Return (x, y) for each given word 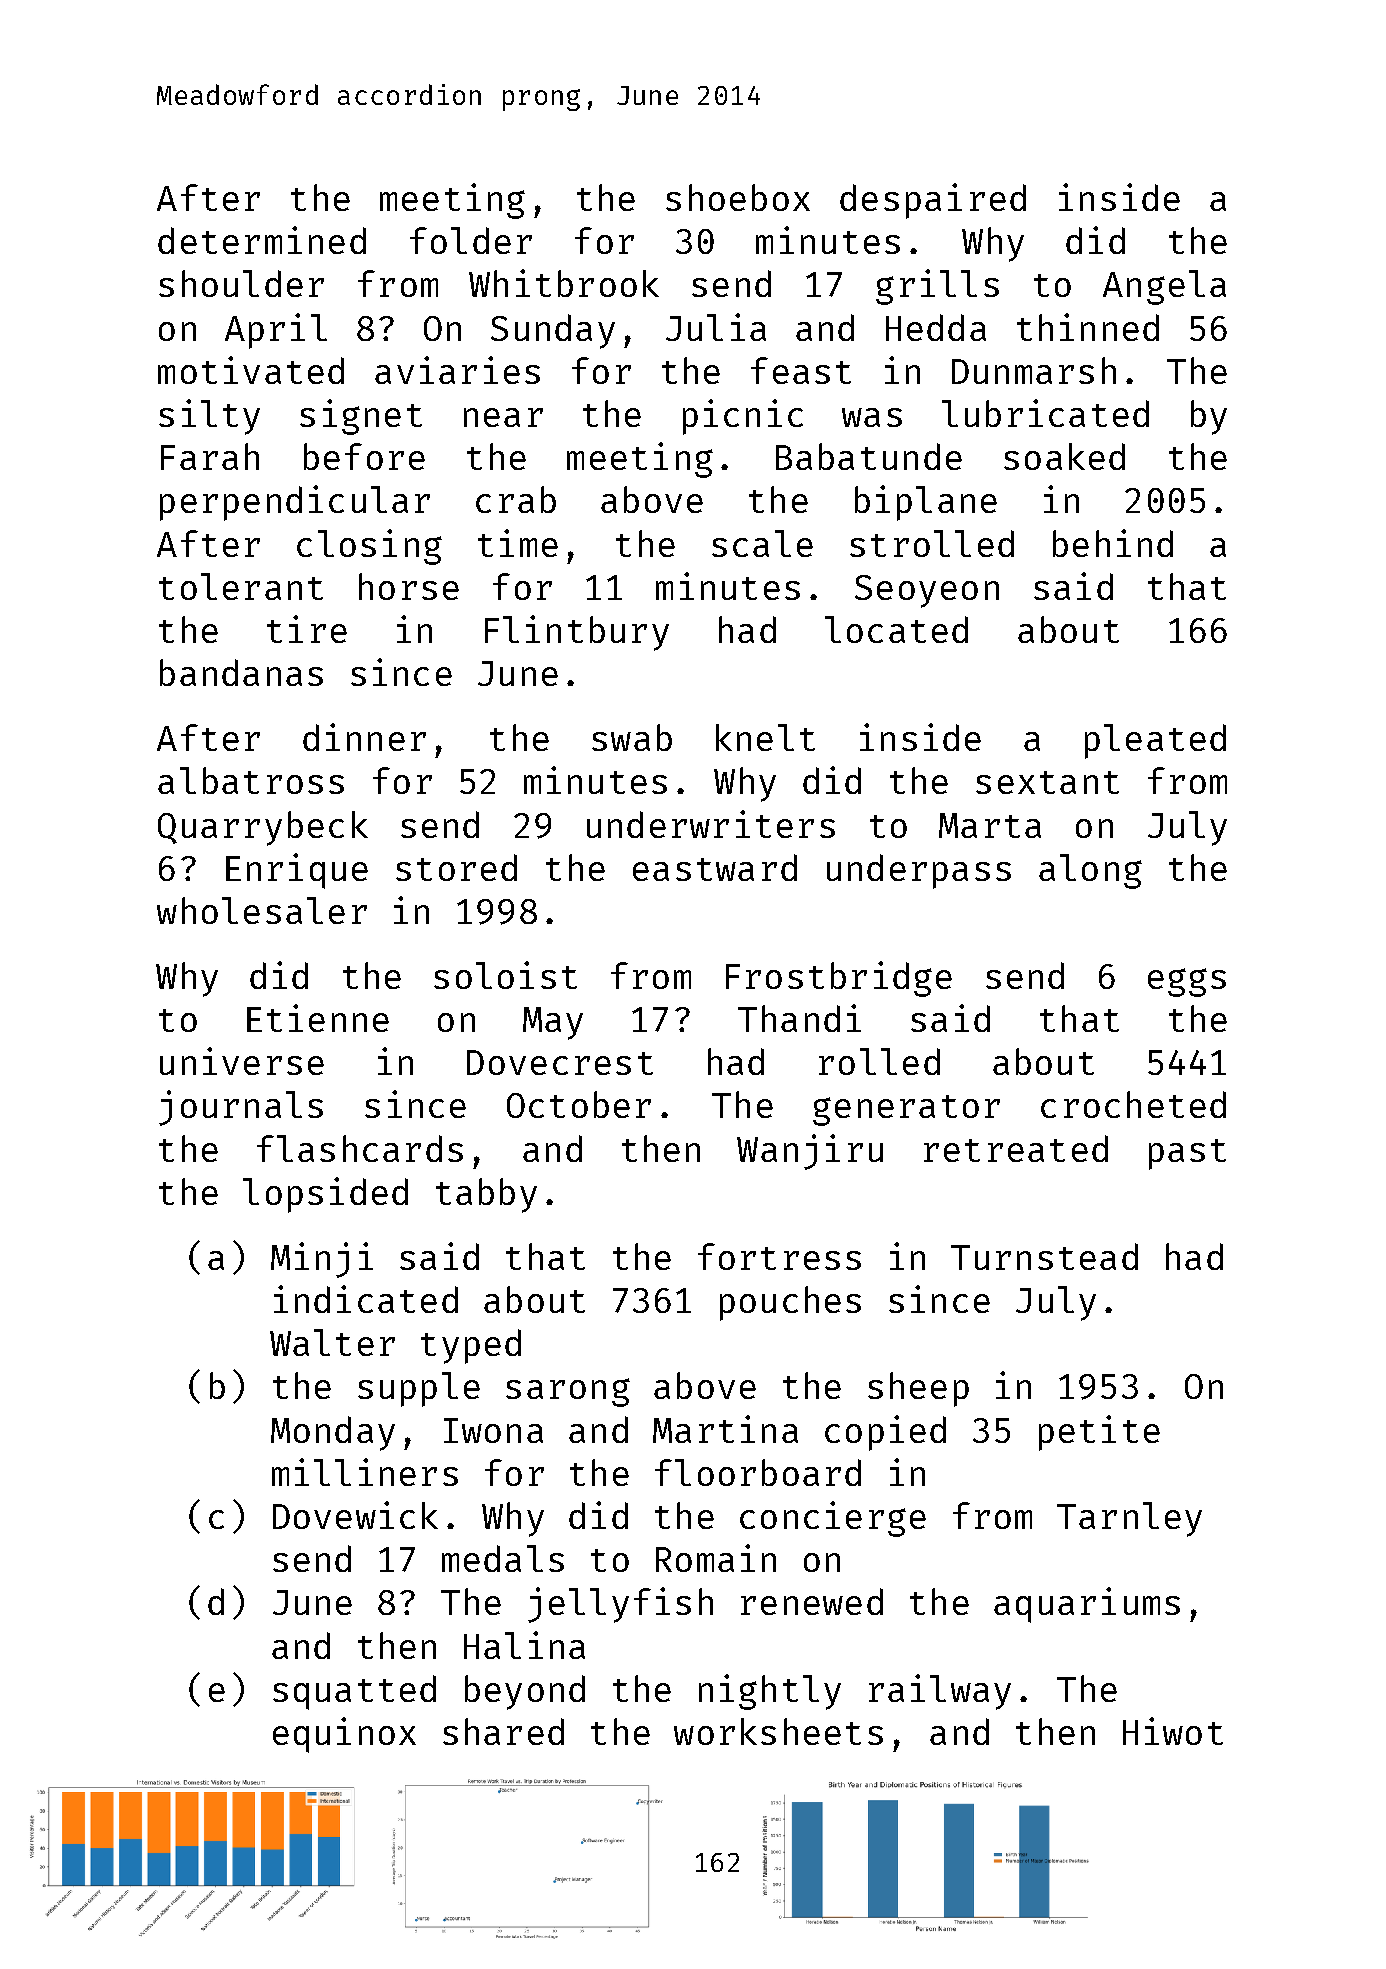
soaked (1064, 456)
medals (503, 1558)
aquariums (1087, 1605)
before (364, 456)
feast (801, 370)
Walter (332, 1342)
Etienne (318, 1018)
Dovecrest (560, 1062)
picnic (743, 417)
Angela (1164, 287)
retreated (1016, 1148)
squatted (354, 1692)
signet (361, 417)
